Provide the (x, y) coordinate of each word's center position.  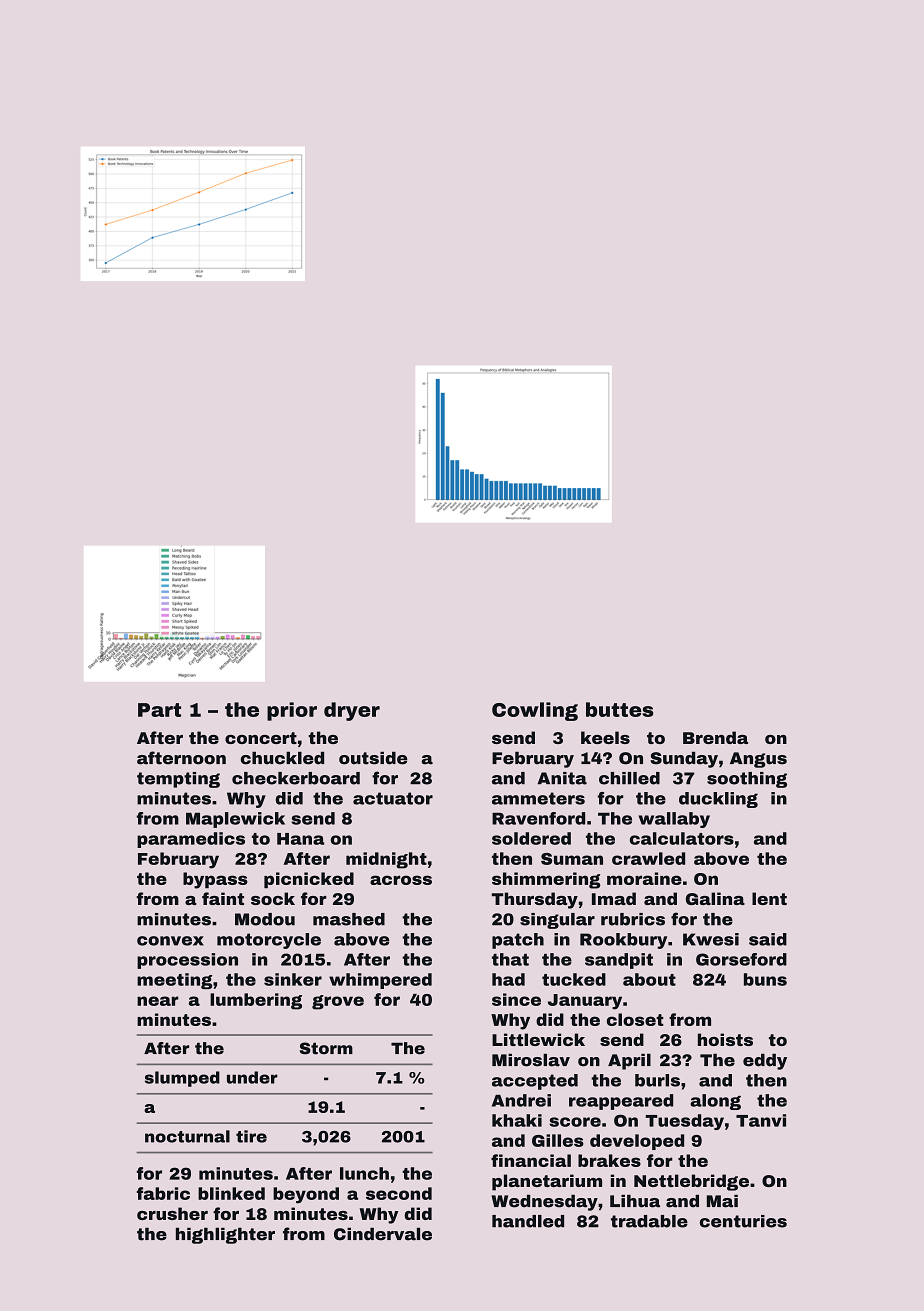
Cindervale (383, 1234)
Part (159, 710)
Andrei (521, 1100)
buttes (620, 709)
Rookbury (623, 941)
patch (518, 941)
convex (170, 941)
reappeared (621, 1102)
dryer (352, 711)
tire (251, 1136)
